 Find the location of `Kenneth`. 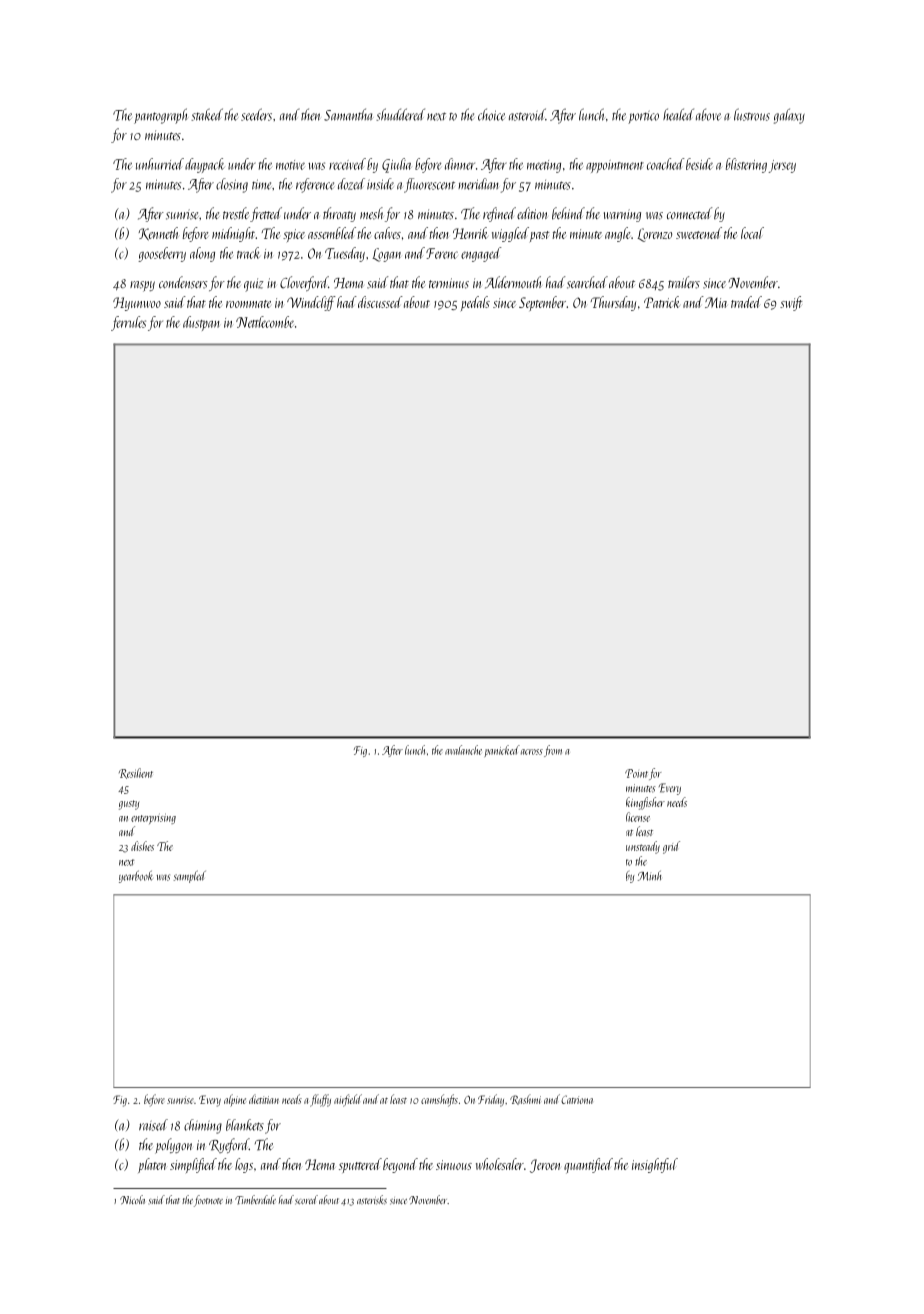

Kenneth is located at coordinates (158, 234).
